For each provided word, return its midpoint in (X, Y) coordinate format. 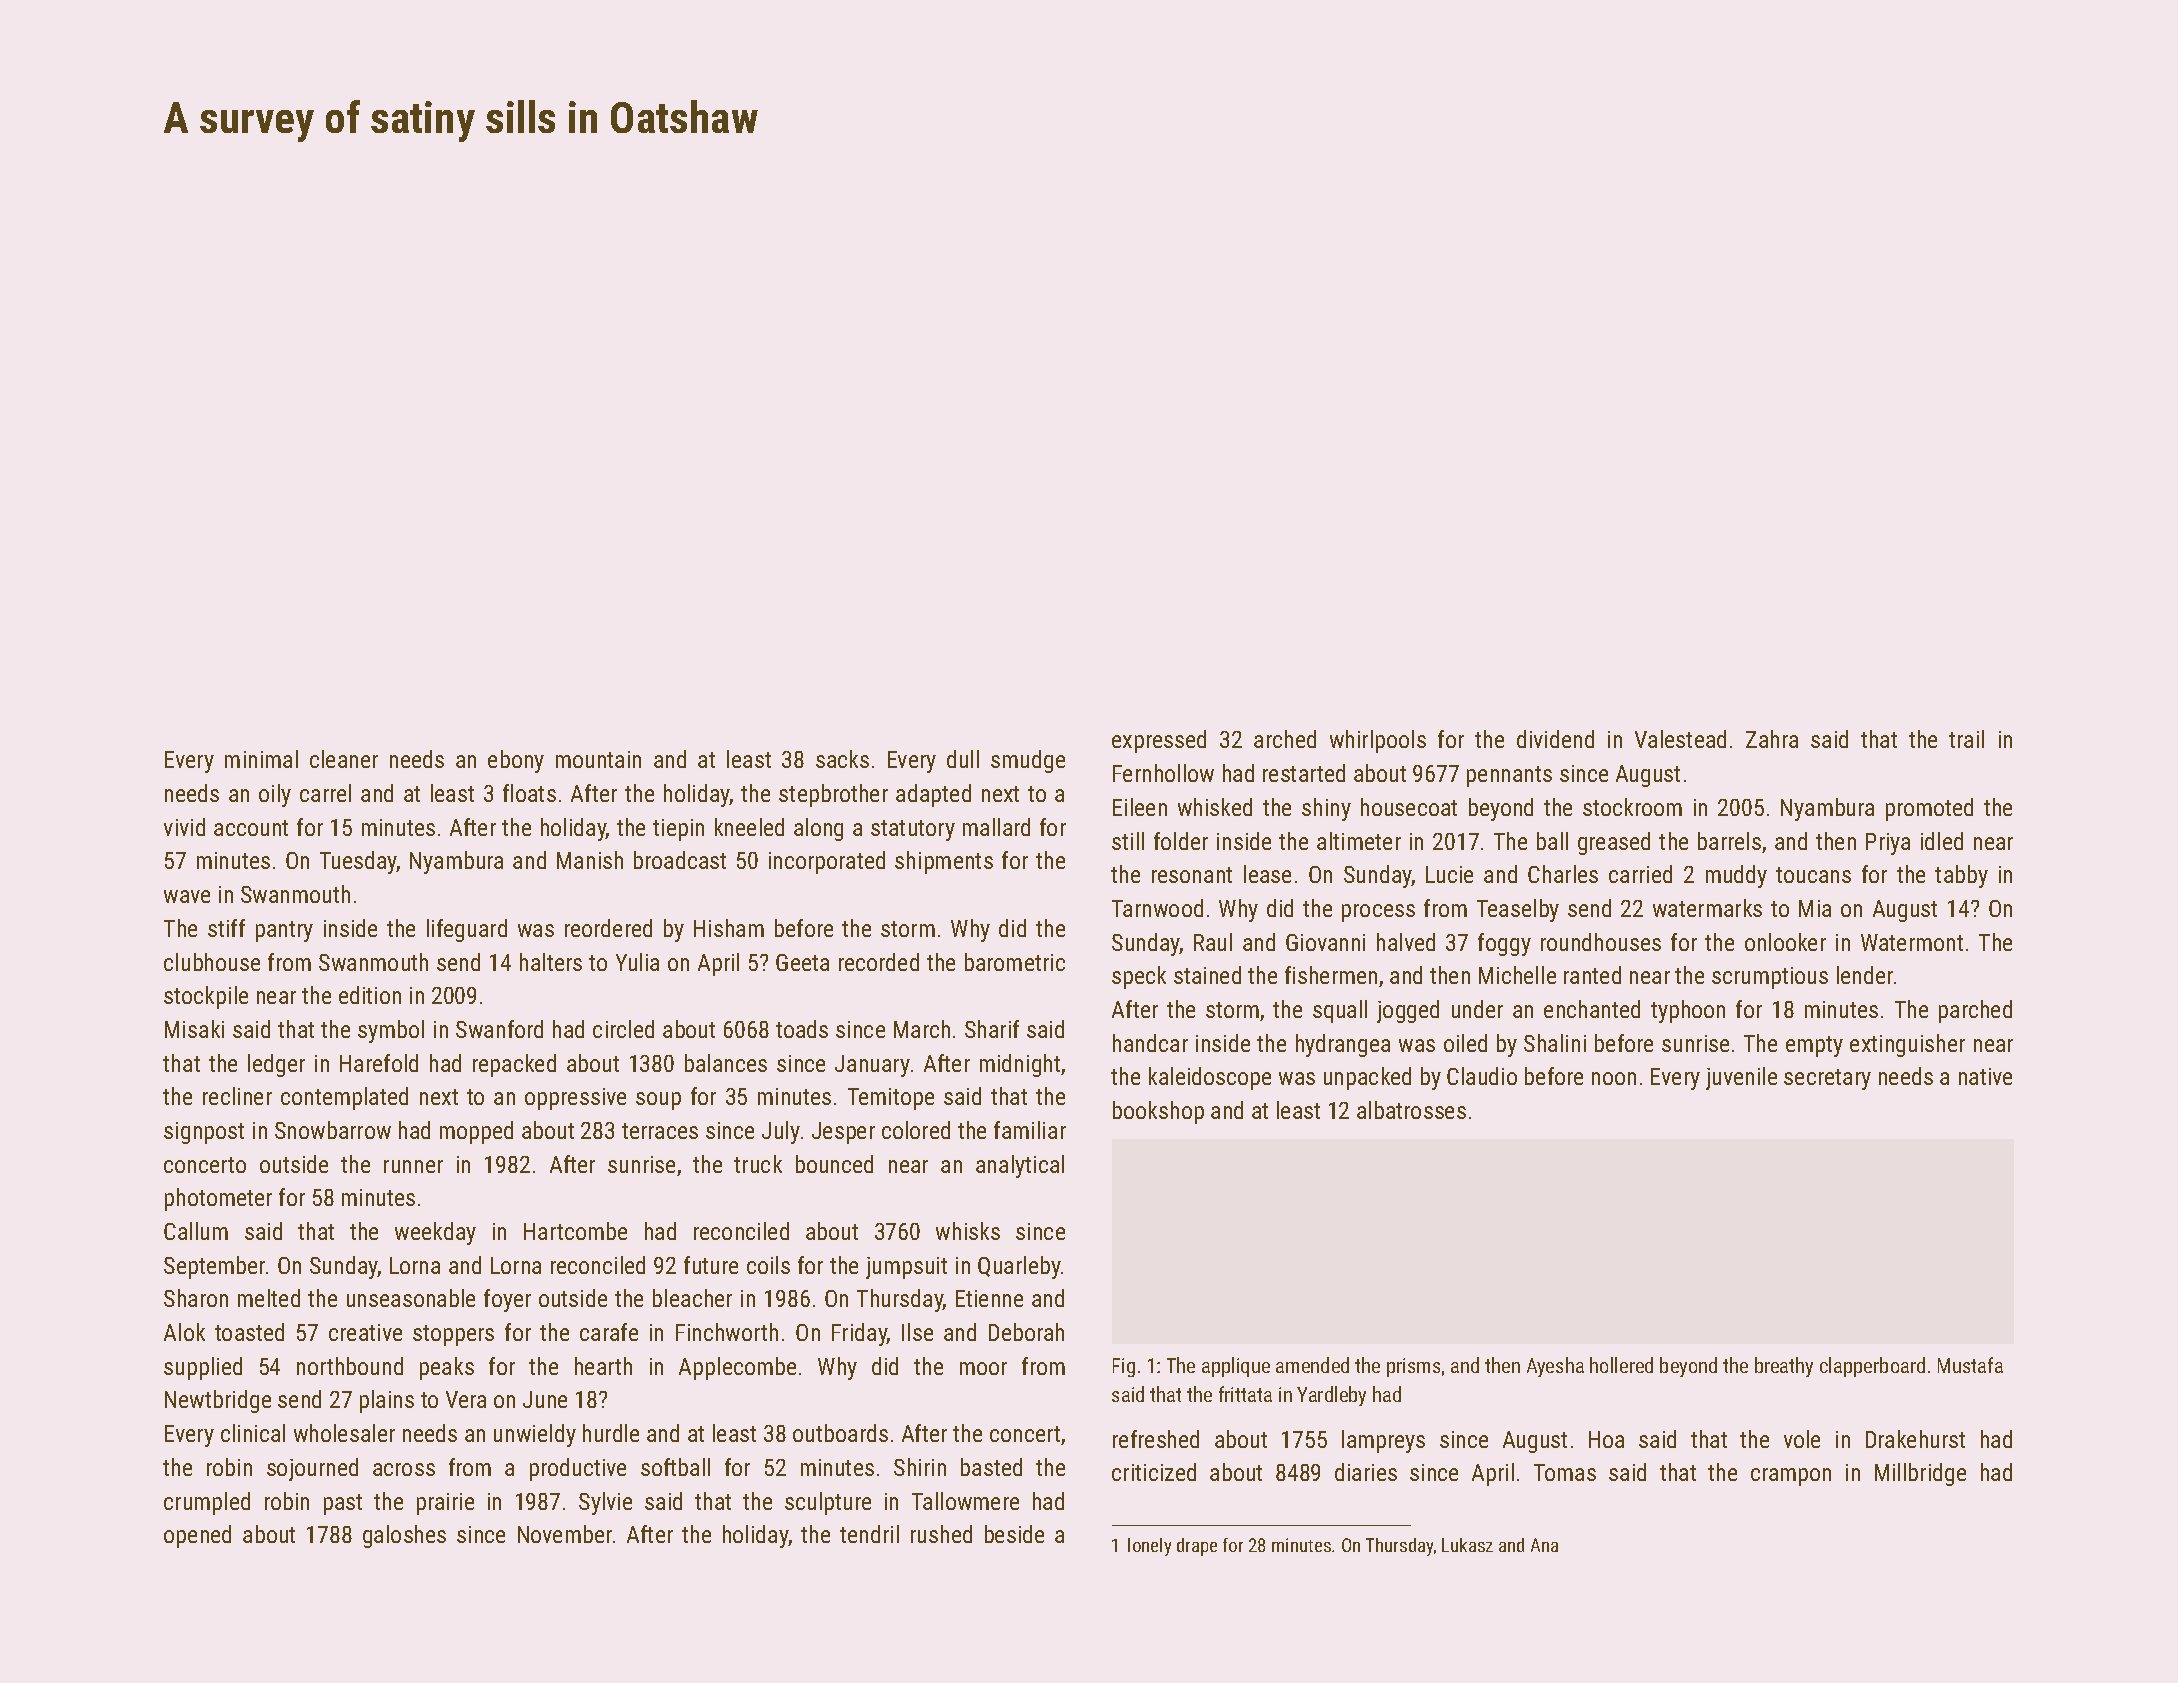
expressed (1159, 741)
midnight (1020, 1065)
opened (197, 1536)
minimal (261, 759)
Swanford (499, 1029)
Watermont (1912, 942)
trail (1966, 739)
